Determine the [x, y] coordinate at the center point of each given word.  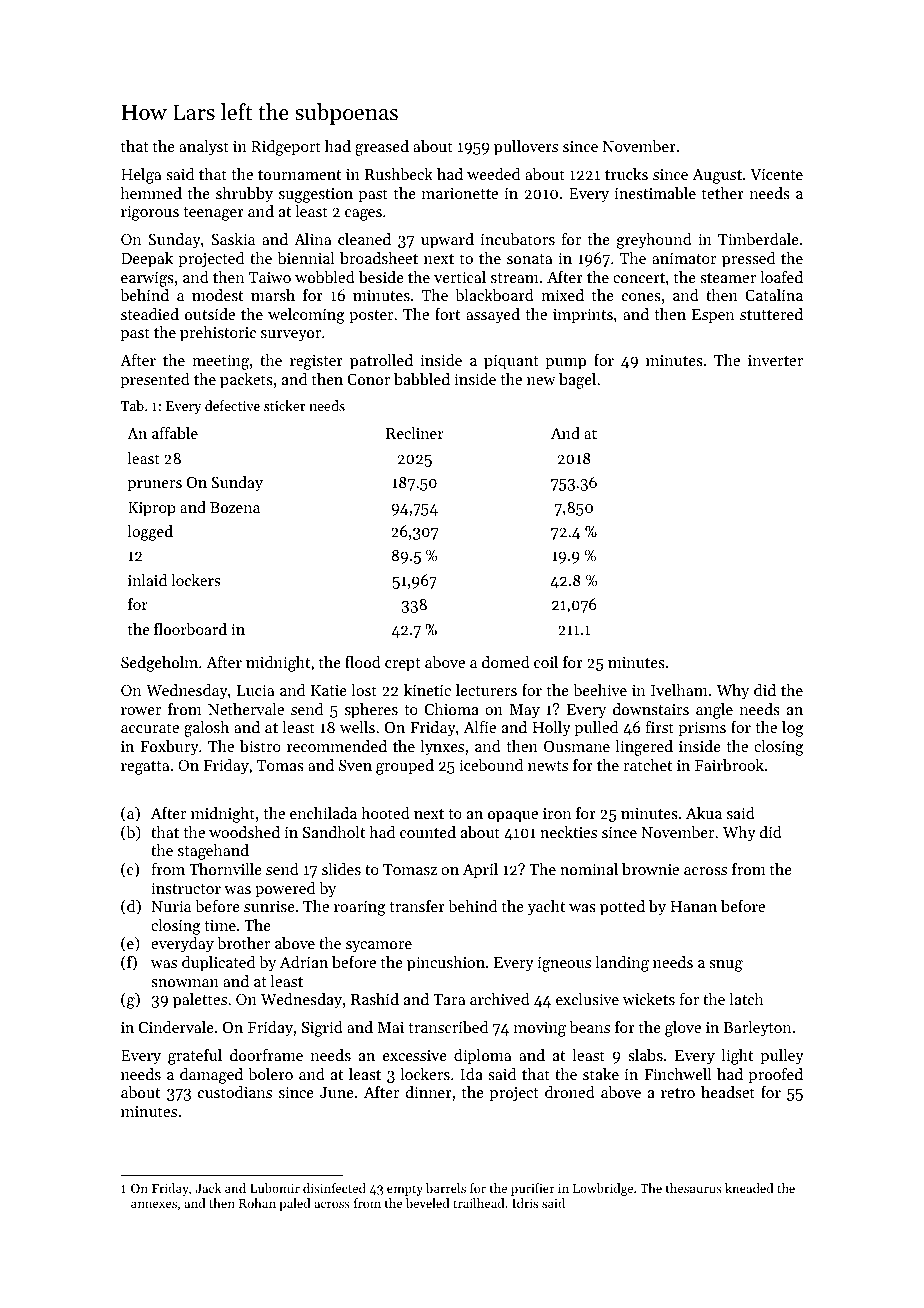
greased [382, 148]
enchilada [323, 813]
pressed [748, 260]
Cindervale [176, 1027]
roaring [360, 908]
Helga [141, 176]
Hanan [693, 906]
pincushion [446, 964]
